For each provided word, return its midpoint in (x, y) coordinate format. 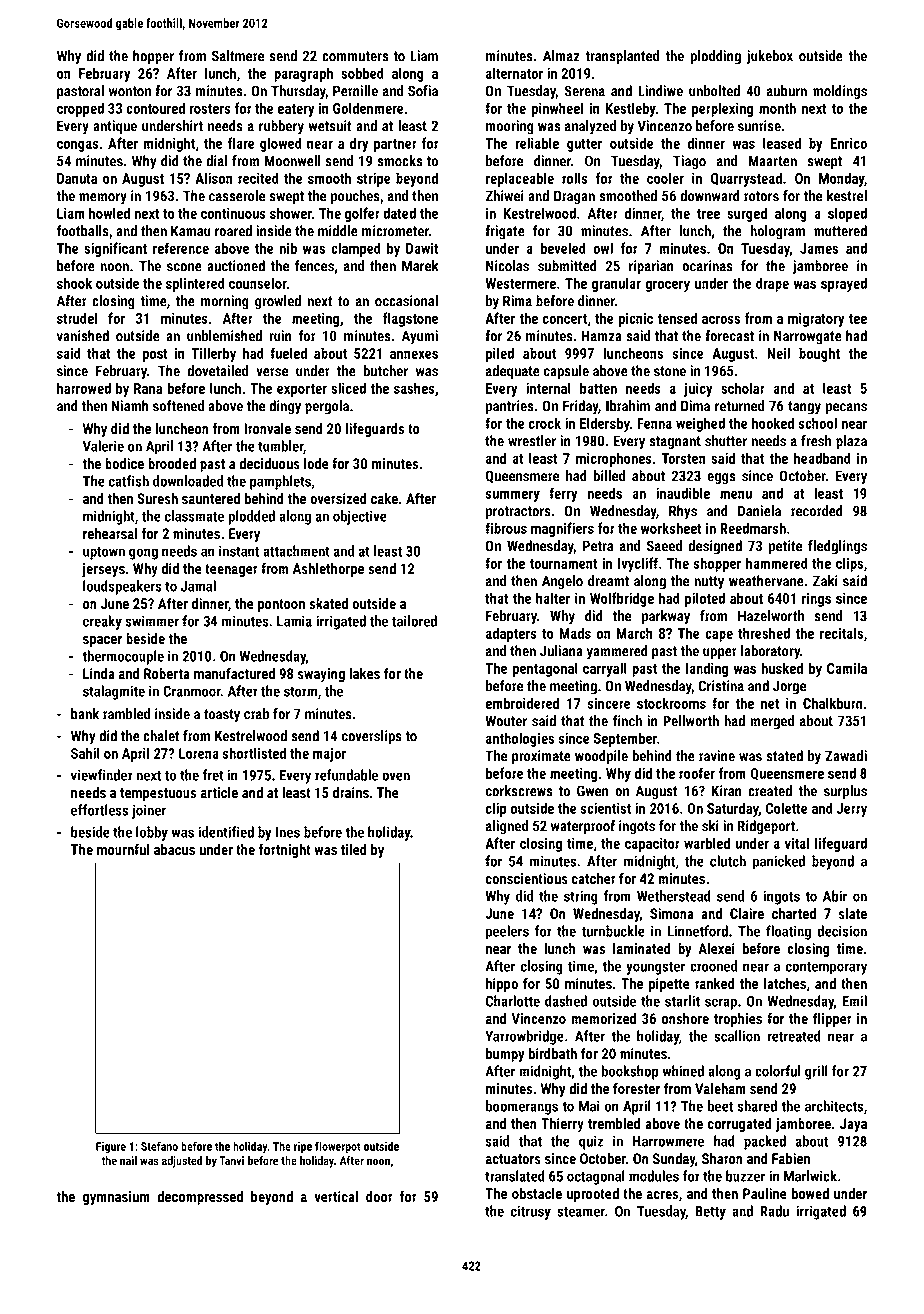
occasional (406, 301)
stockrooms (671, 703)
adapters (511, 634)
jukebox (769, 57)
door (379, 1196)
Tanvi (231, 1160)
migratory (816, 320)
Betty (710, 1213)
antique (115, 127)
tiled (354, 849)
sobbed (362, 73)
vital (797, 843)
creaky (102, 622)
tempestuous (158, 794)
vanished (83, 336)
